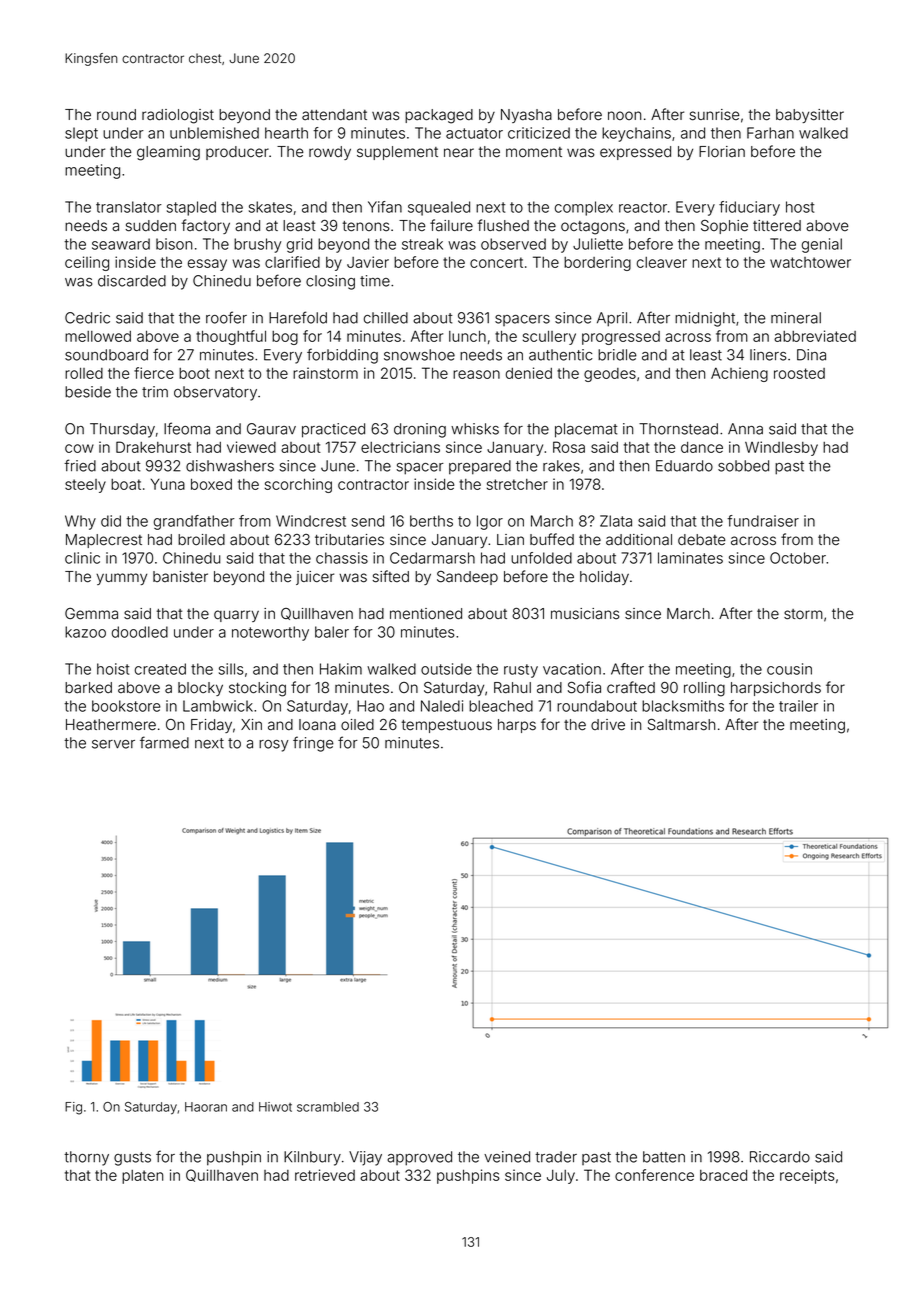 The image size is (924, 1308). Describe the element at coordinates (447, 726) in the screenshot. I see `tempestuous` at that location.
